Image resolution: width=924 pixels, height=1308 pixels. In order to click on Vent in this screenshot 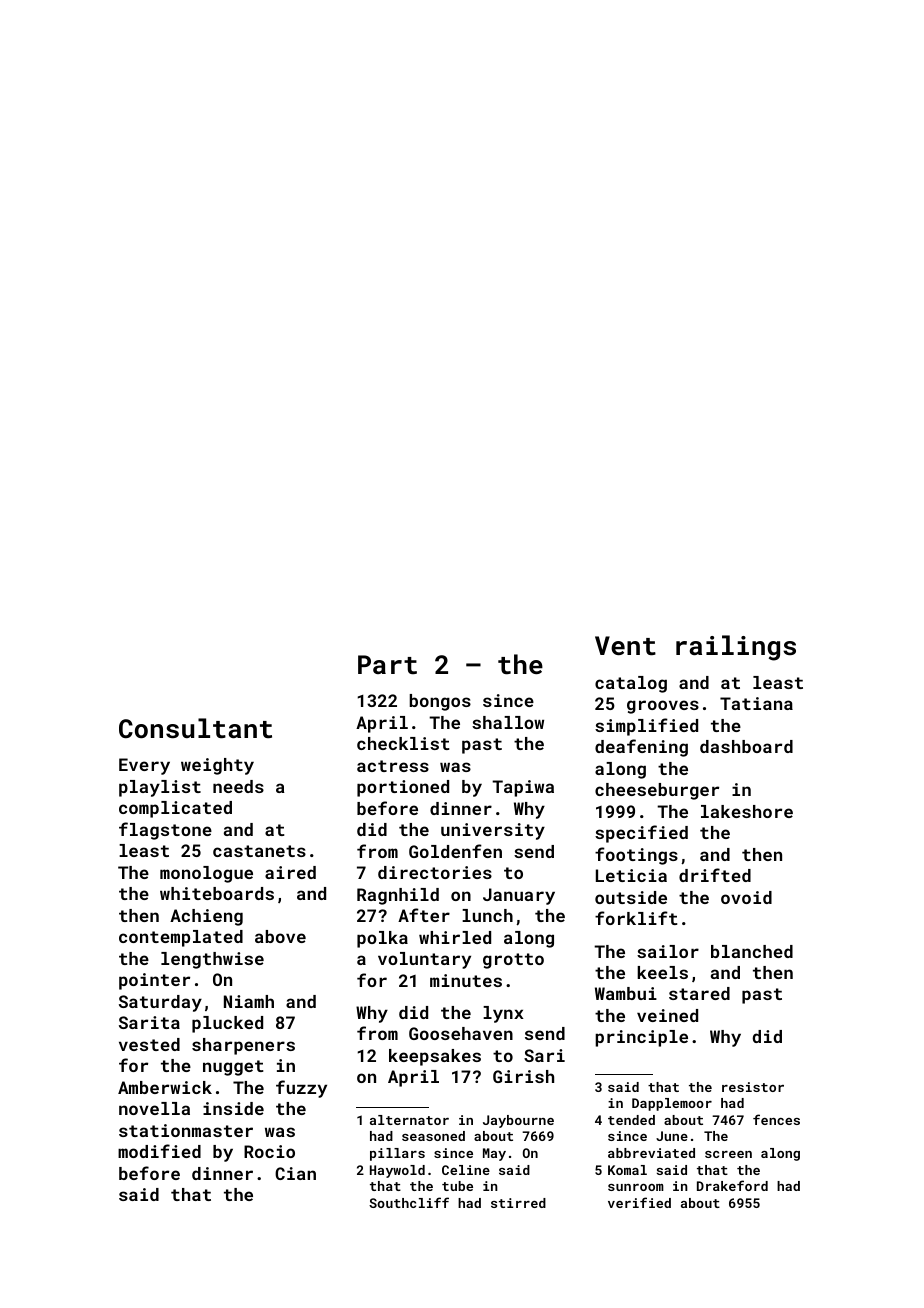, I will do `click(625, 646)`.
